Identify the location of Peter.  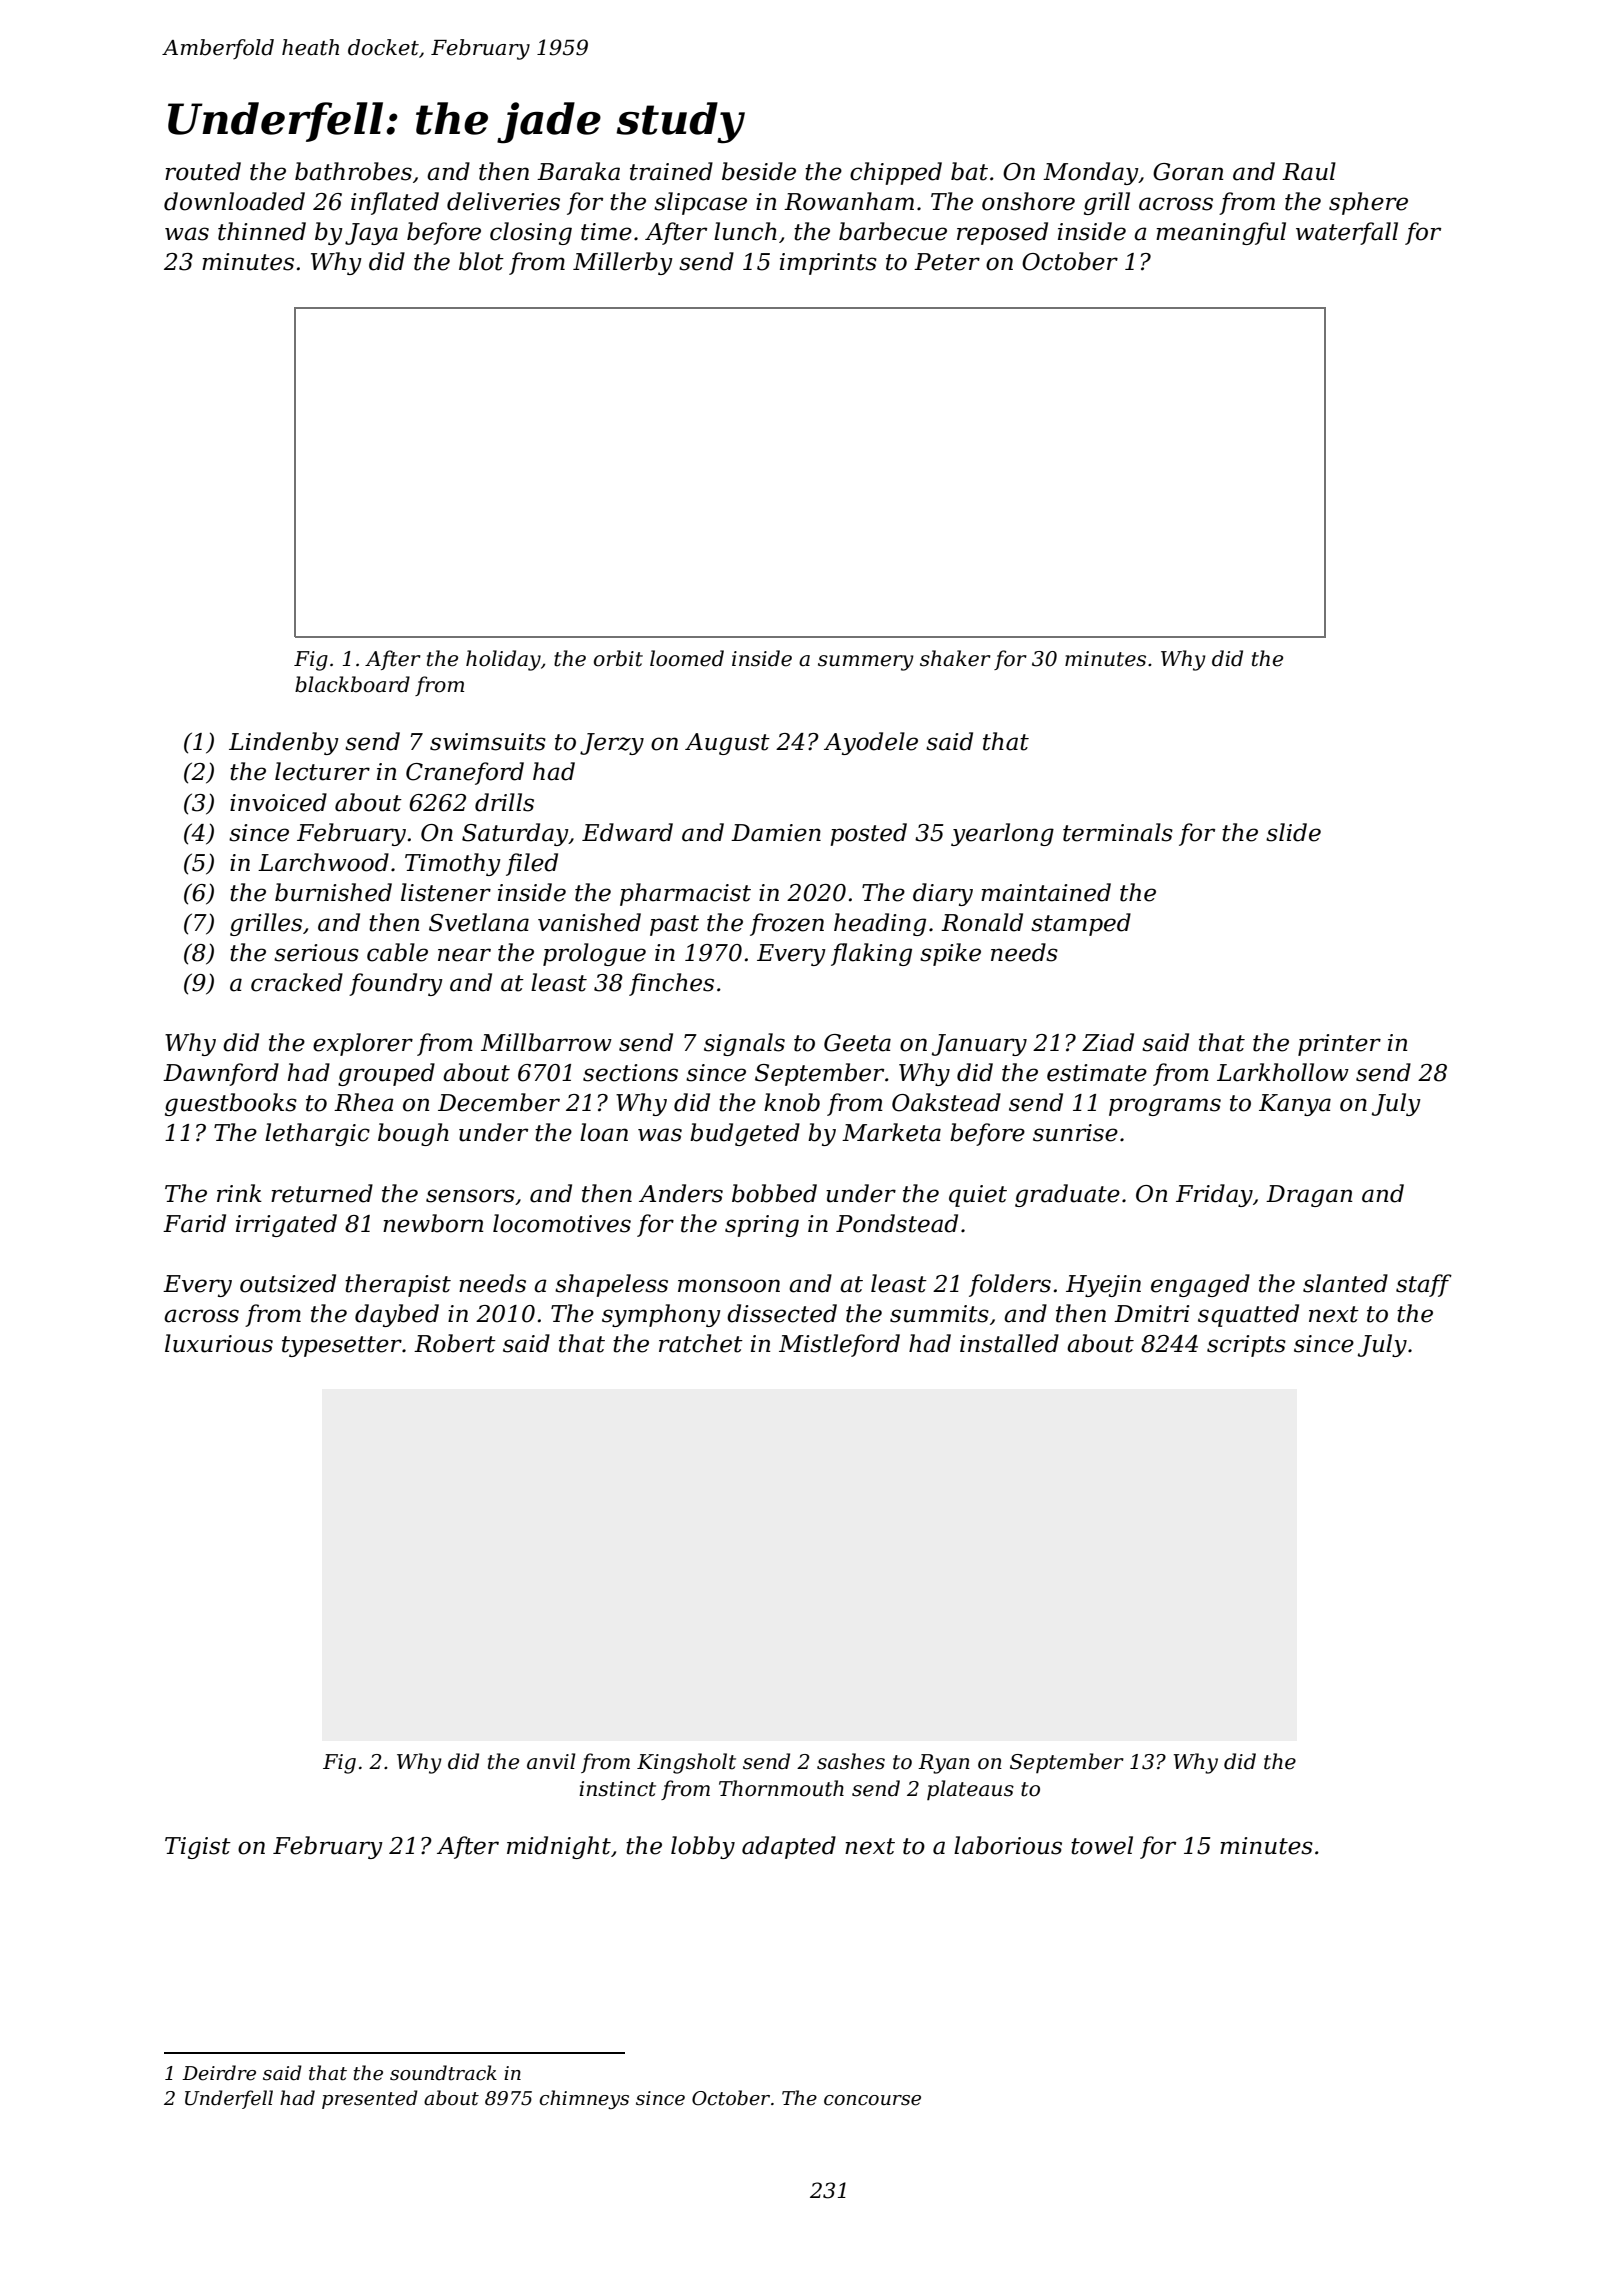
(947, 262).
